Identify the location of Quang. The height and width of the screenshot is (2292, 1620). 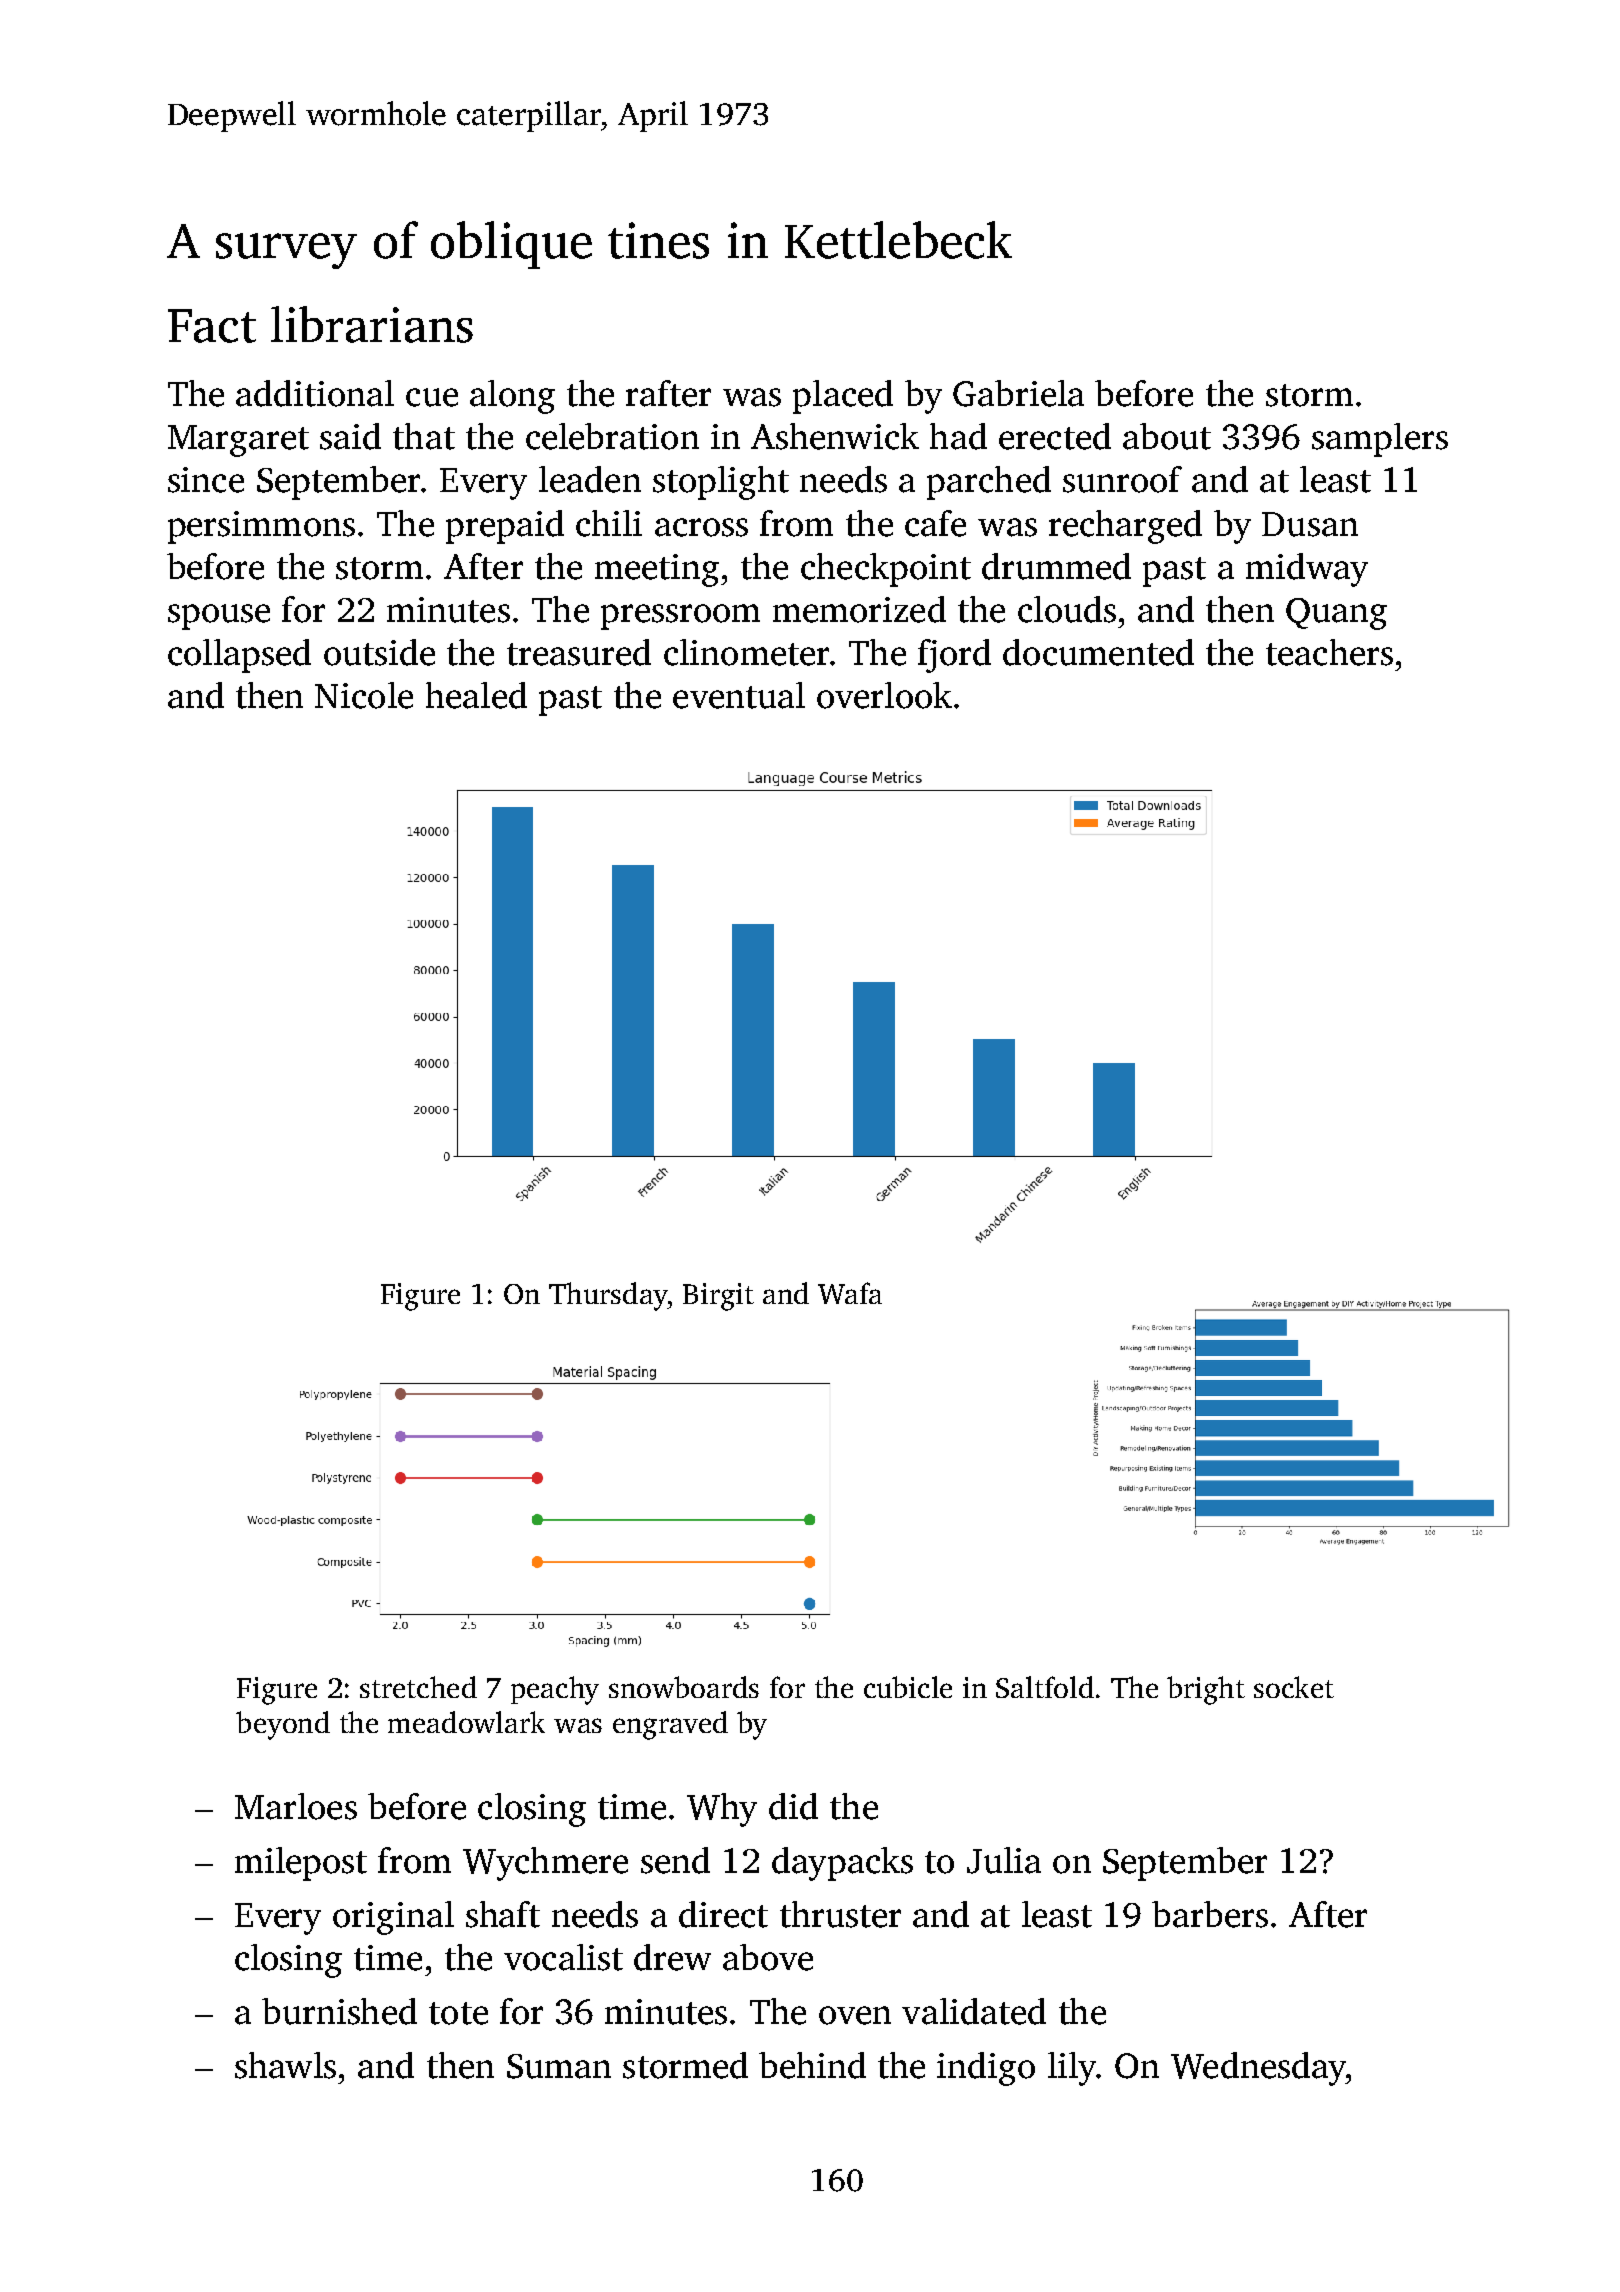
(1336, 614).
